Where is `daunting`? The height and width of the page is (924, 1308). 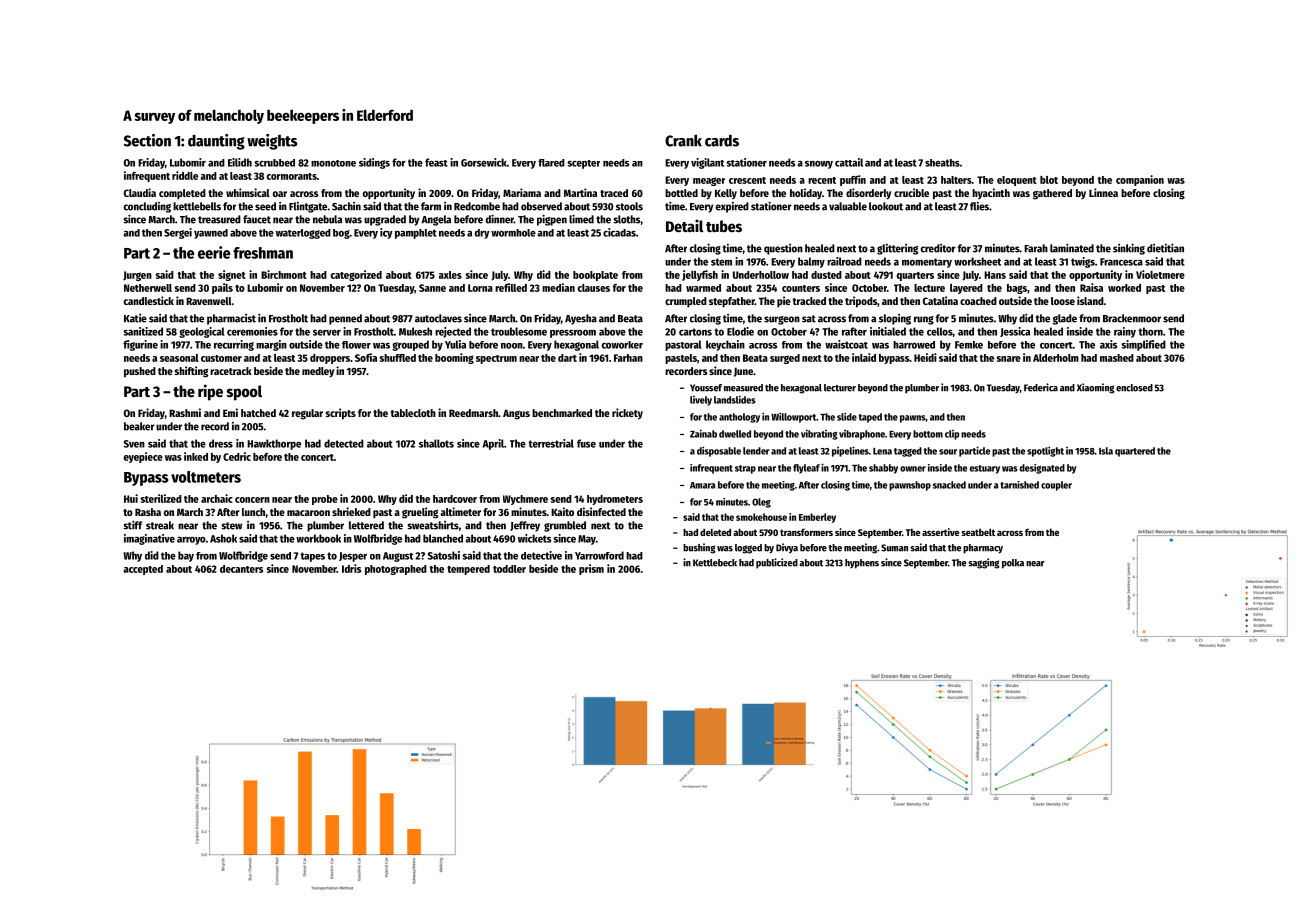
daunting is located at coordinates (216, 142).
